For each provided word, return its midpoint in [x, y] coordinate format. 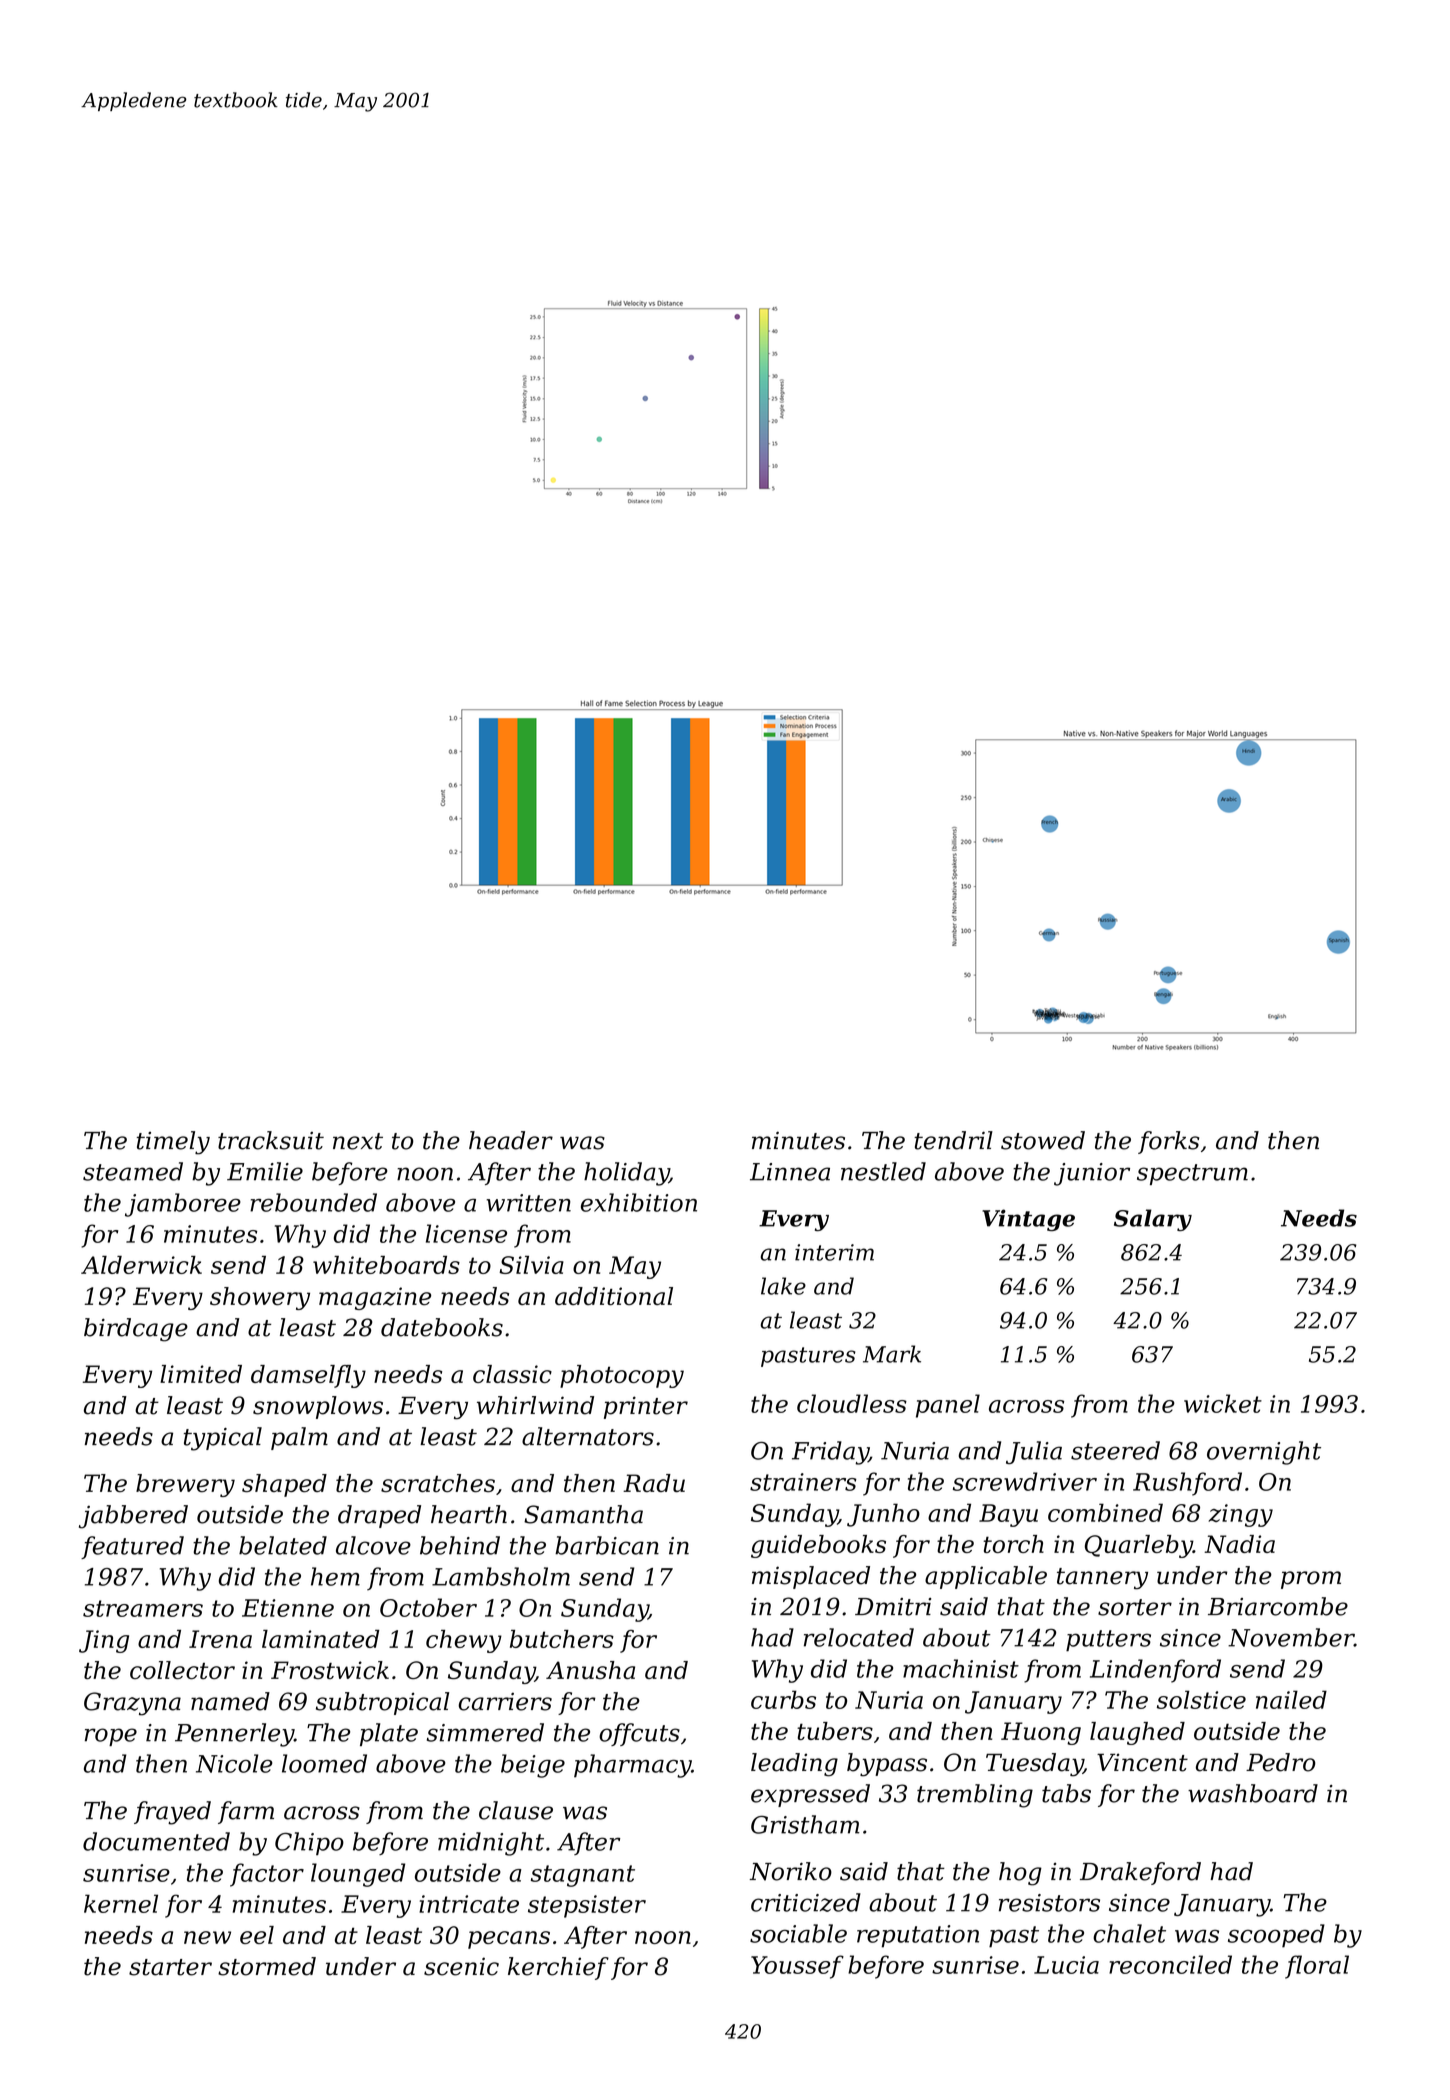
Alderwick [141, 1265]
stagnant [583, 1876]
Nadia [1239, 1544]
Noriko [791, 1871]
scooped [1276, 1936]
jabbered [133, 1517]
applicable [986, 1577]
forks [1168, 1142]
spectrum [1192, 1174]
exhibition [639, 1202]
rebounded [313, 1202]
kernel [121, 1903]
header [511, 1140]
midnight [491, 1844]
